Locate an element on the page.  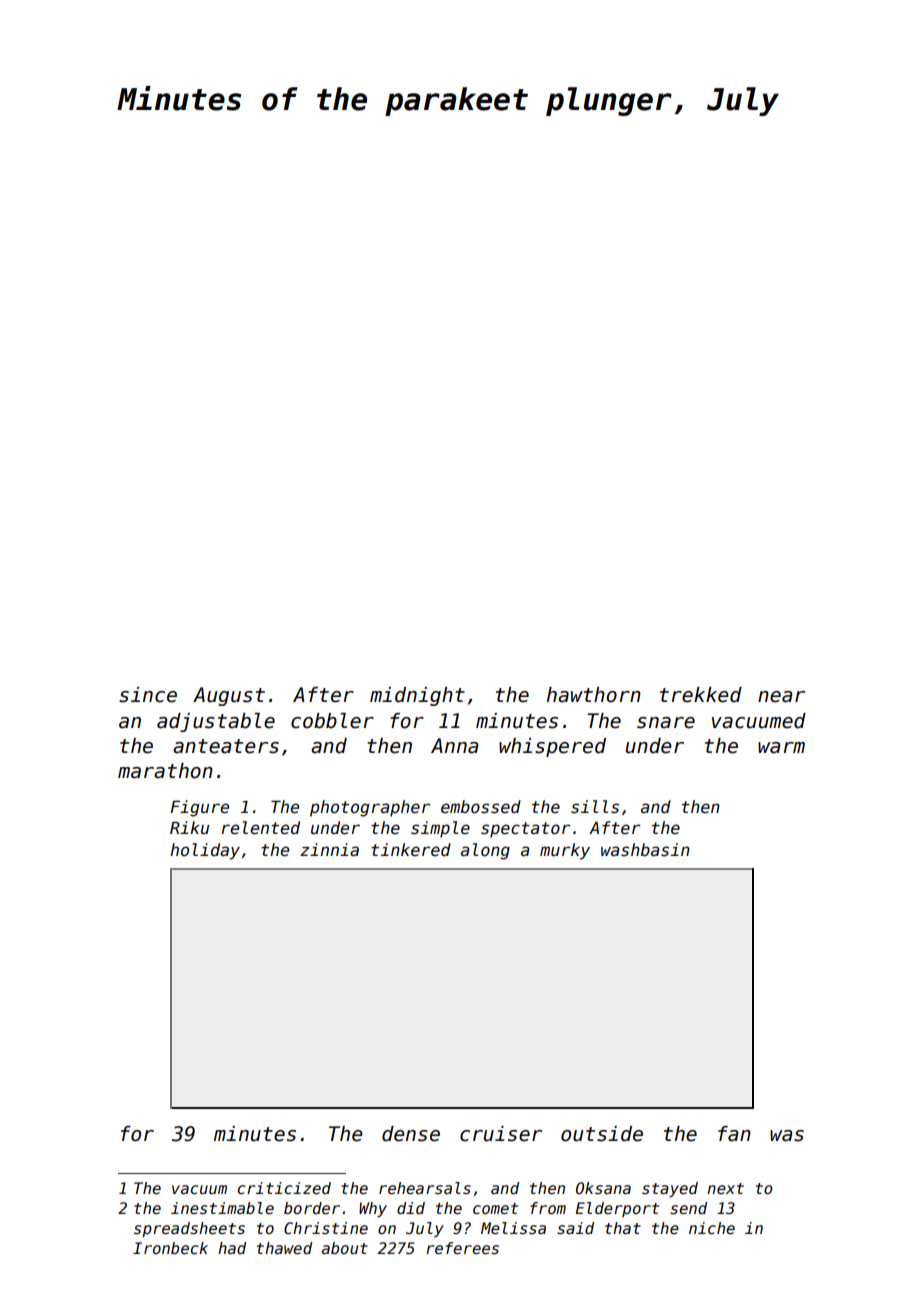
washbasin is located at coordinates (645, 850).
